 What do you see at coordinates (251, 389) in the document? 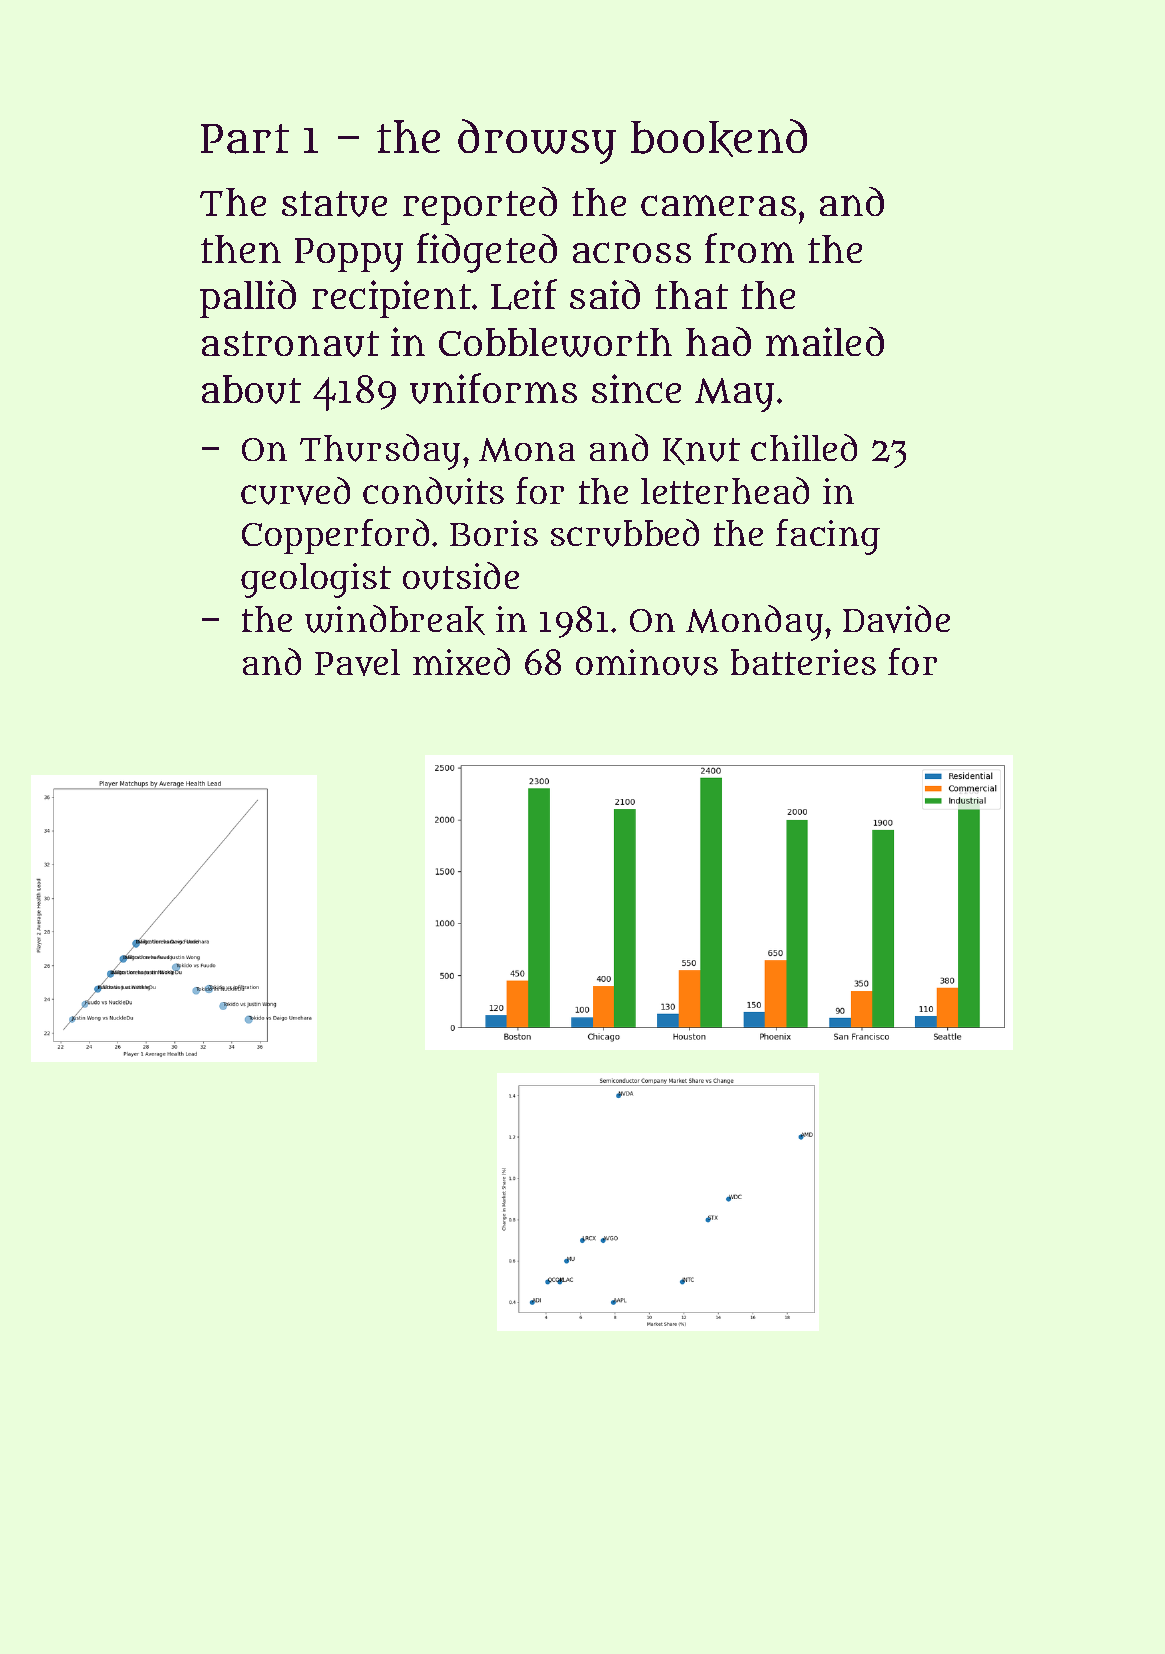
I see `about` at bounding box center [251, 389].
